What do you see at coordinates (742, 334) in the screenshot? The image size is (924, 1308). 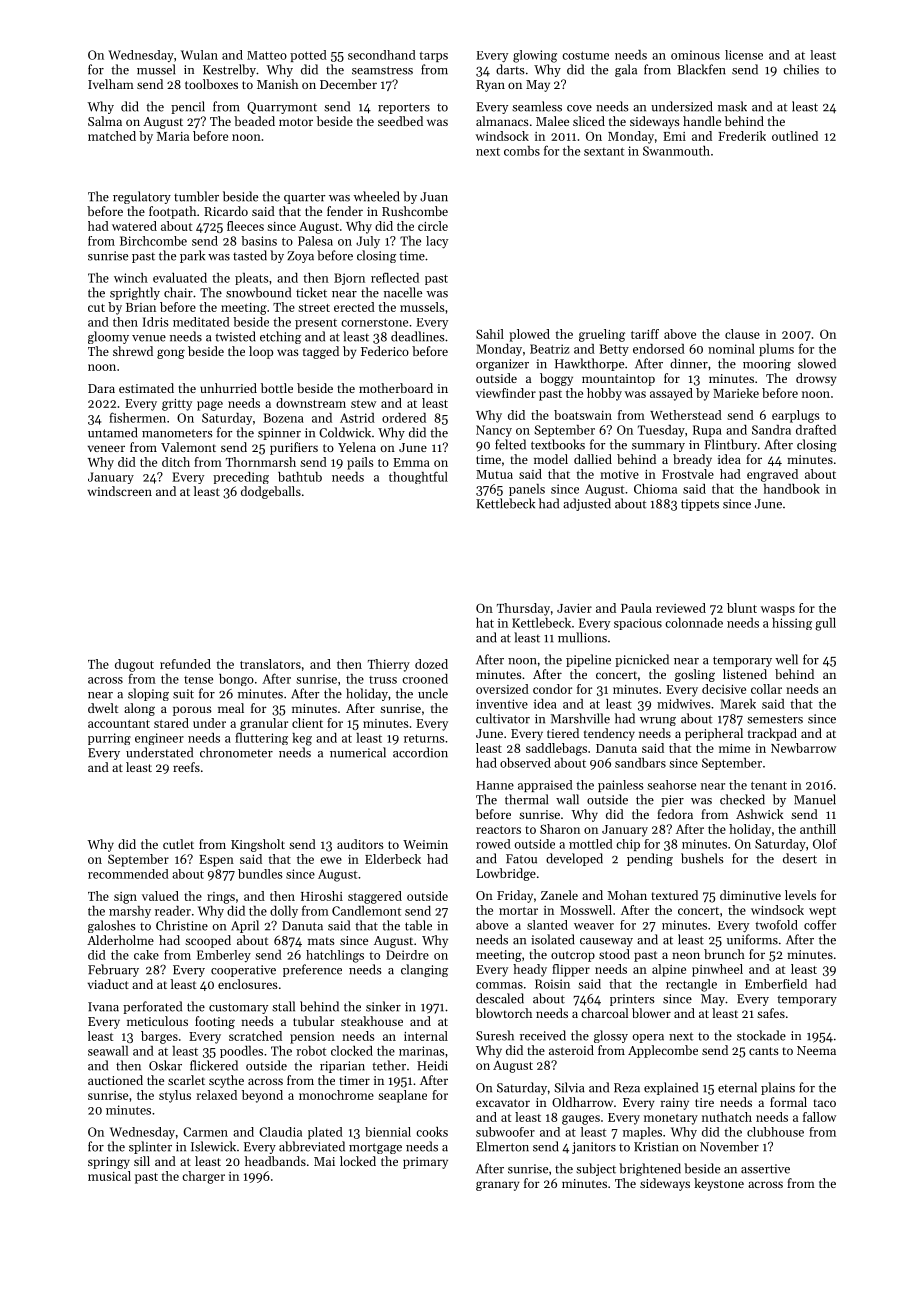 I see `clause` at bounding box center [742, 334].
